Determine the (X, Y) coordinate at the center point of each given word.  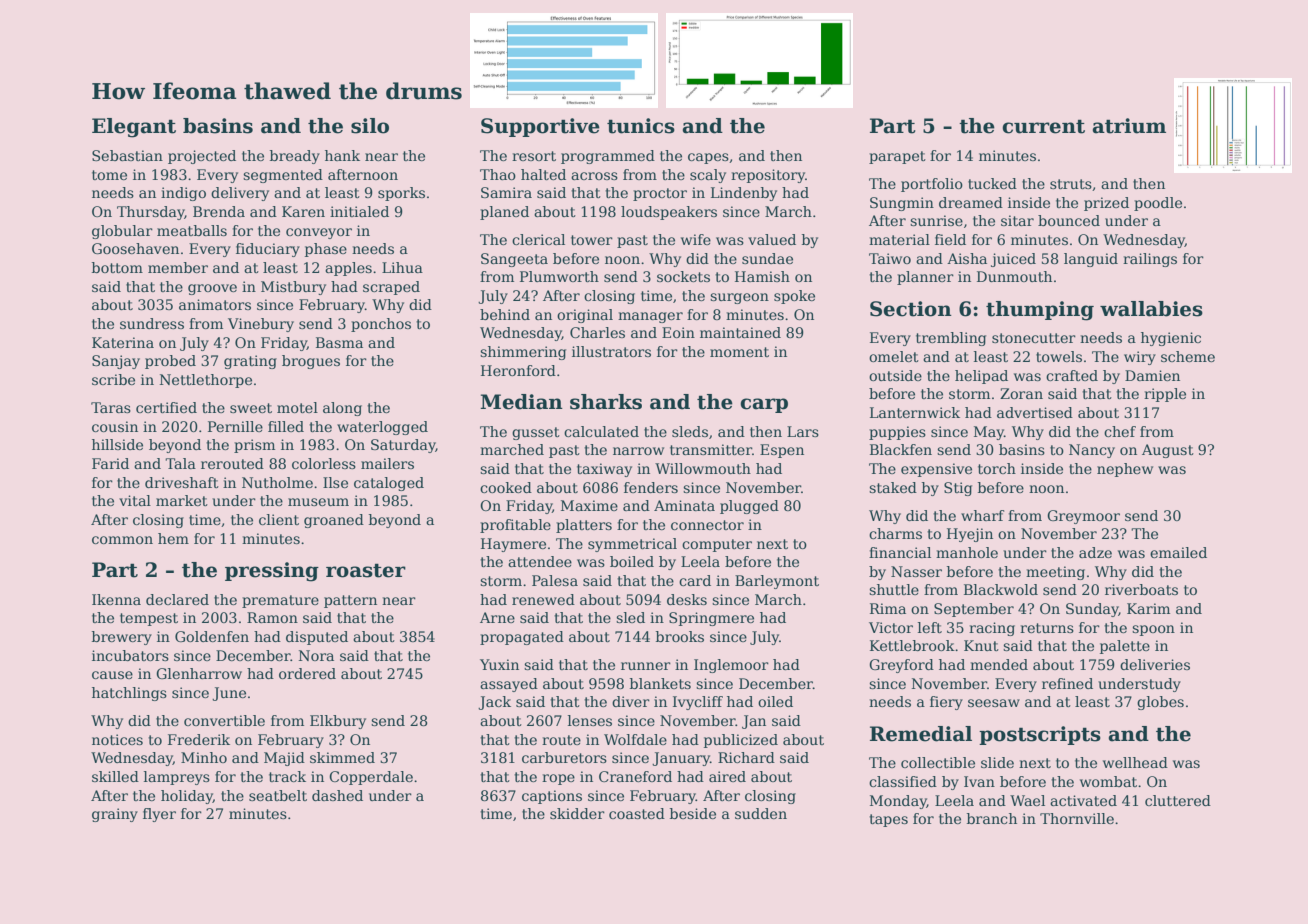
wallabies (1151, 309)
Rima (888, 608)
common (122, 540)
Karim (1148, 608)
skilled (115, 776)
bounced (1069, 220)
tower (592, 240)
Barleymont (777, 582)
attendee (540, 561)
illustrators (611, 351)
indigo (183, 194)
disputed (317, 638)
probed (170, 362)
